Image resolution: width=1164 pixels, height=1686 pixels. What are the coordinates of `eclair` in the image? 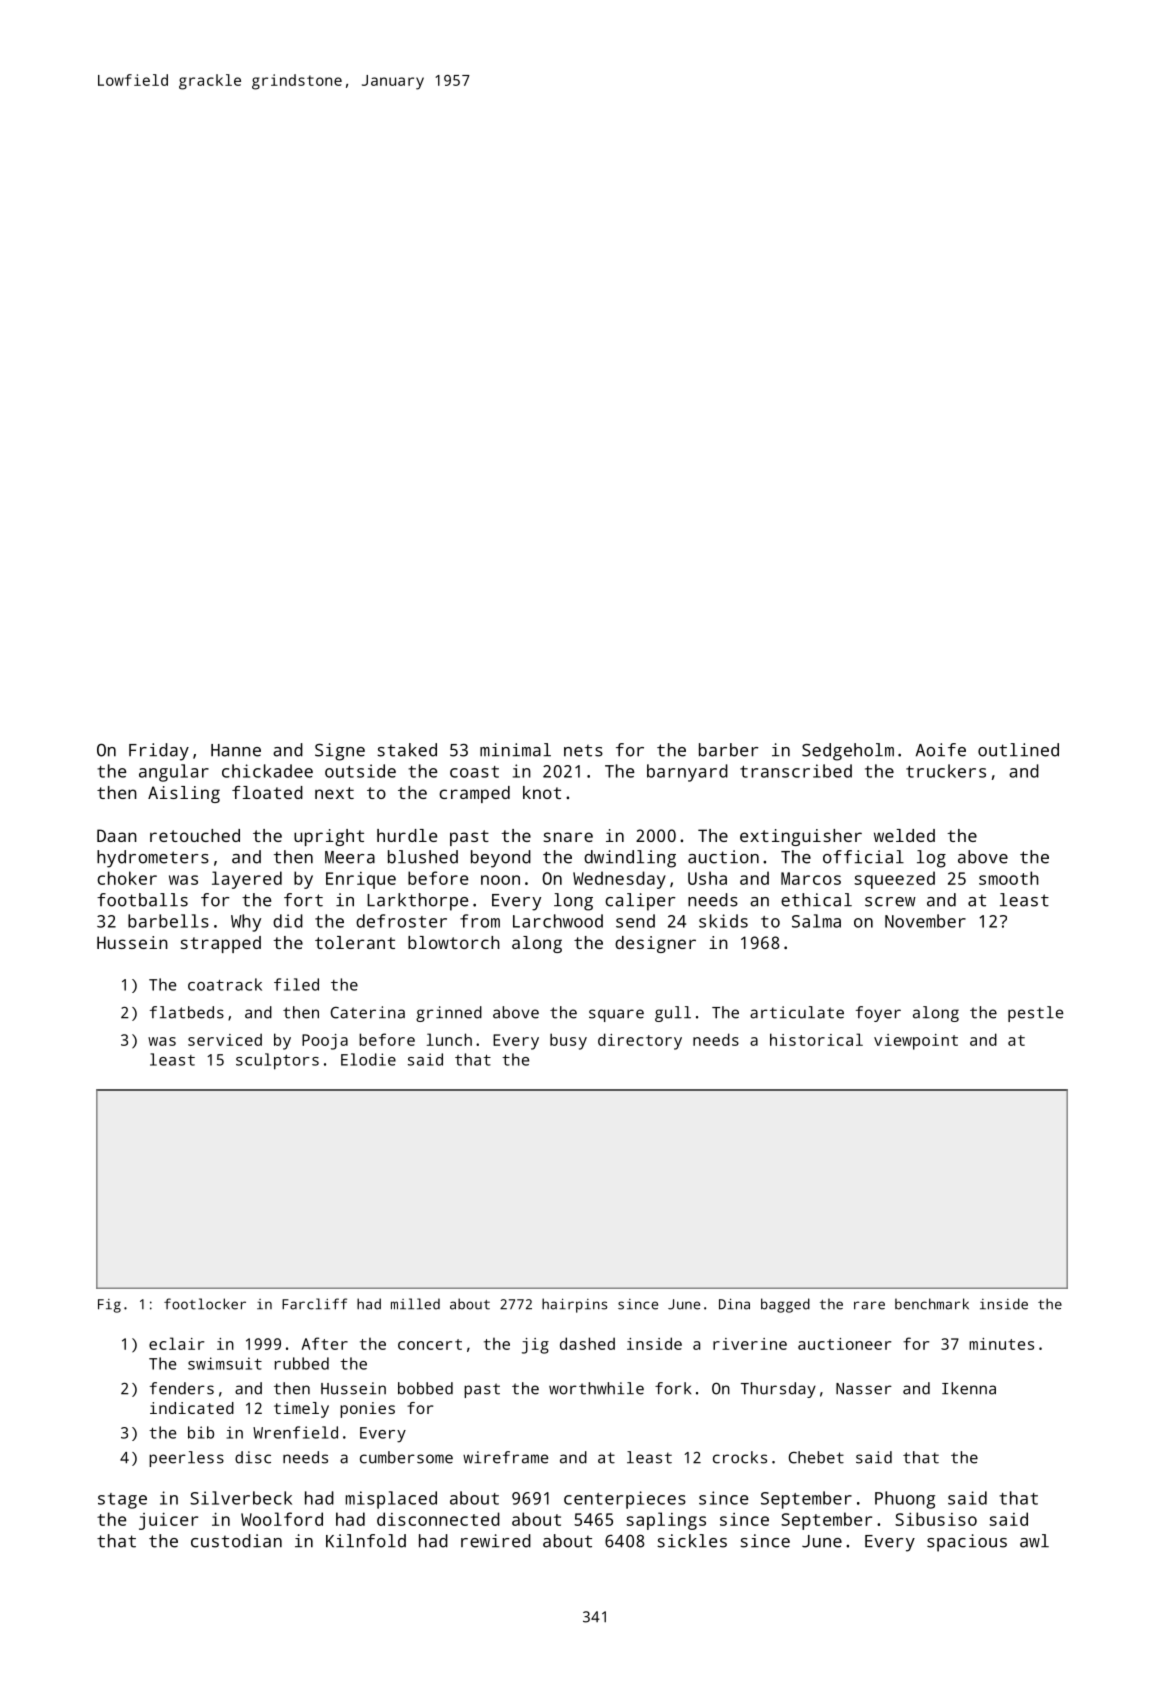 It's located at (177, 1343).
